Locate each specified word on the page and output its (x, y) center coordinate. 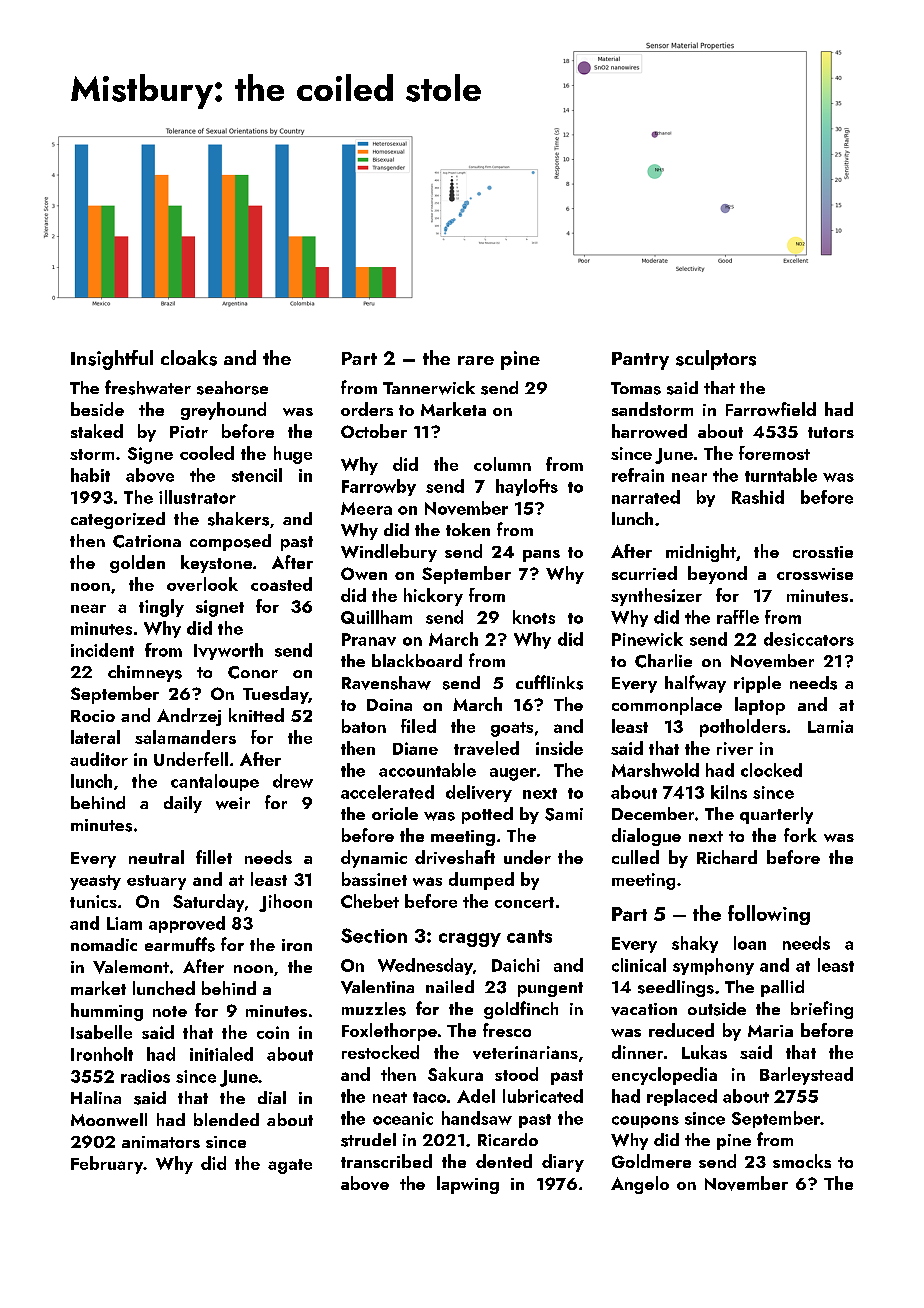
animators (161, 1142)
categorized (118, 520)
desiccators (809, 639)
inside (559, 748)
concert (524, 902)
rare (476, 360)
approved (187, 924)
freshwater (148, 387)
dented (504, 1161)
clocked (771, 770)
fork (800, 835)
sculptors (716, 360)
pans (541, 556)
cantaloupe (215, 782)
